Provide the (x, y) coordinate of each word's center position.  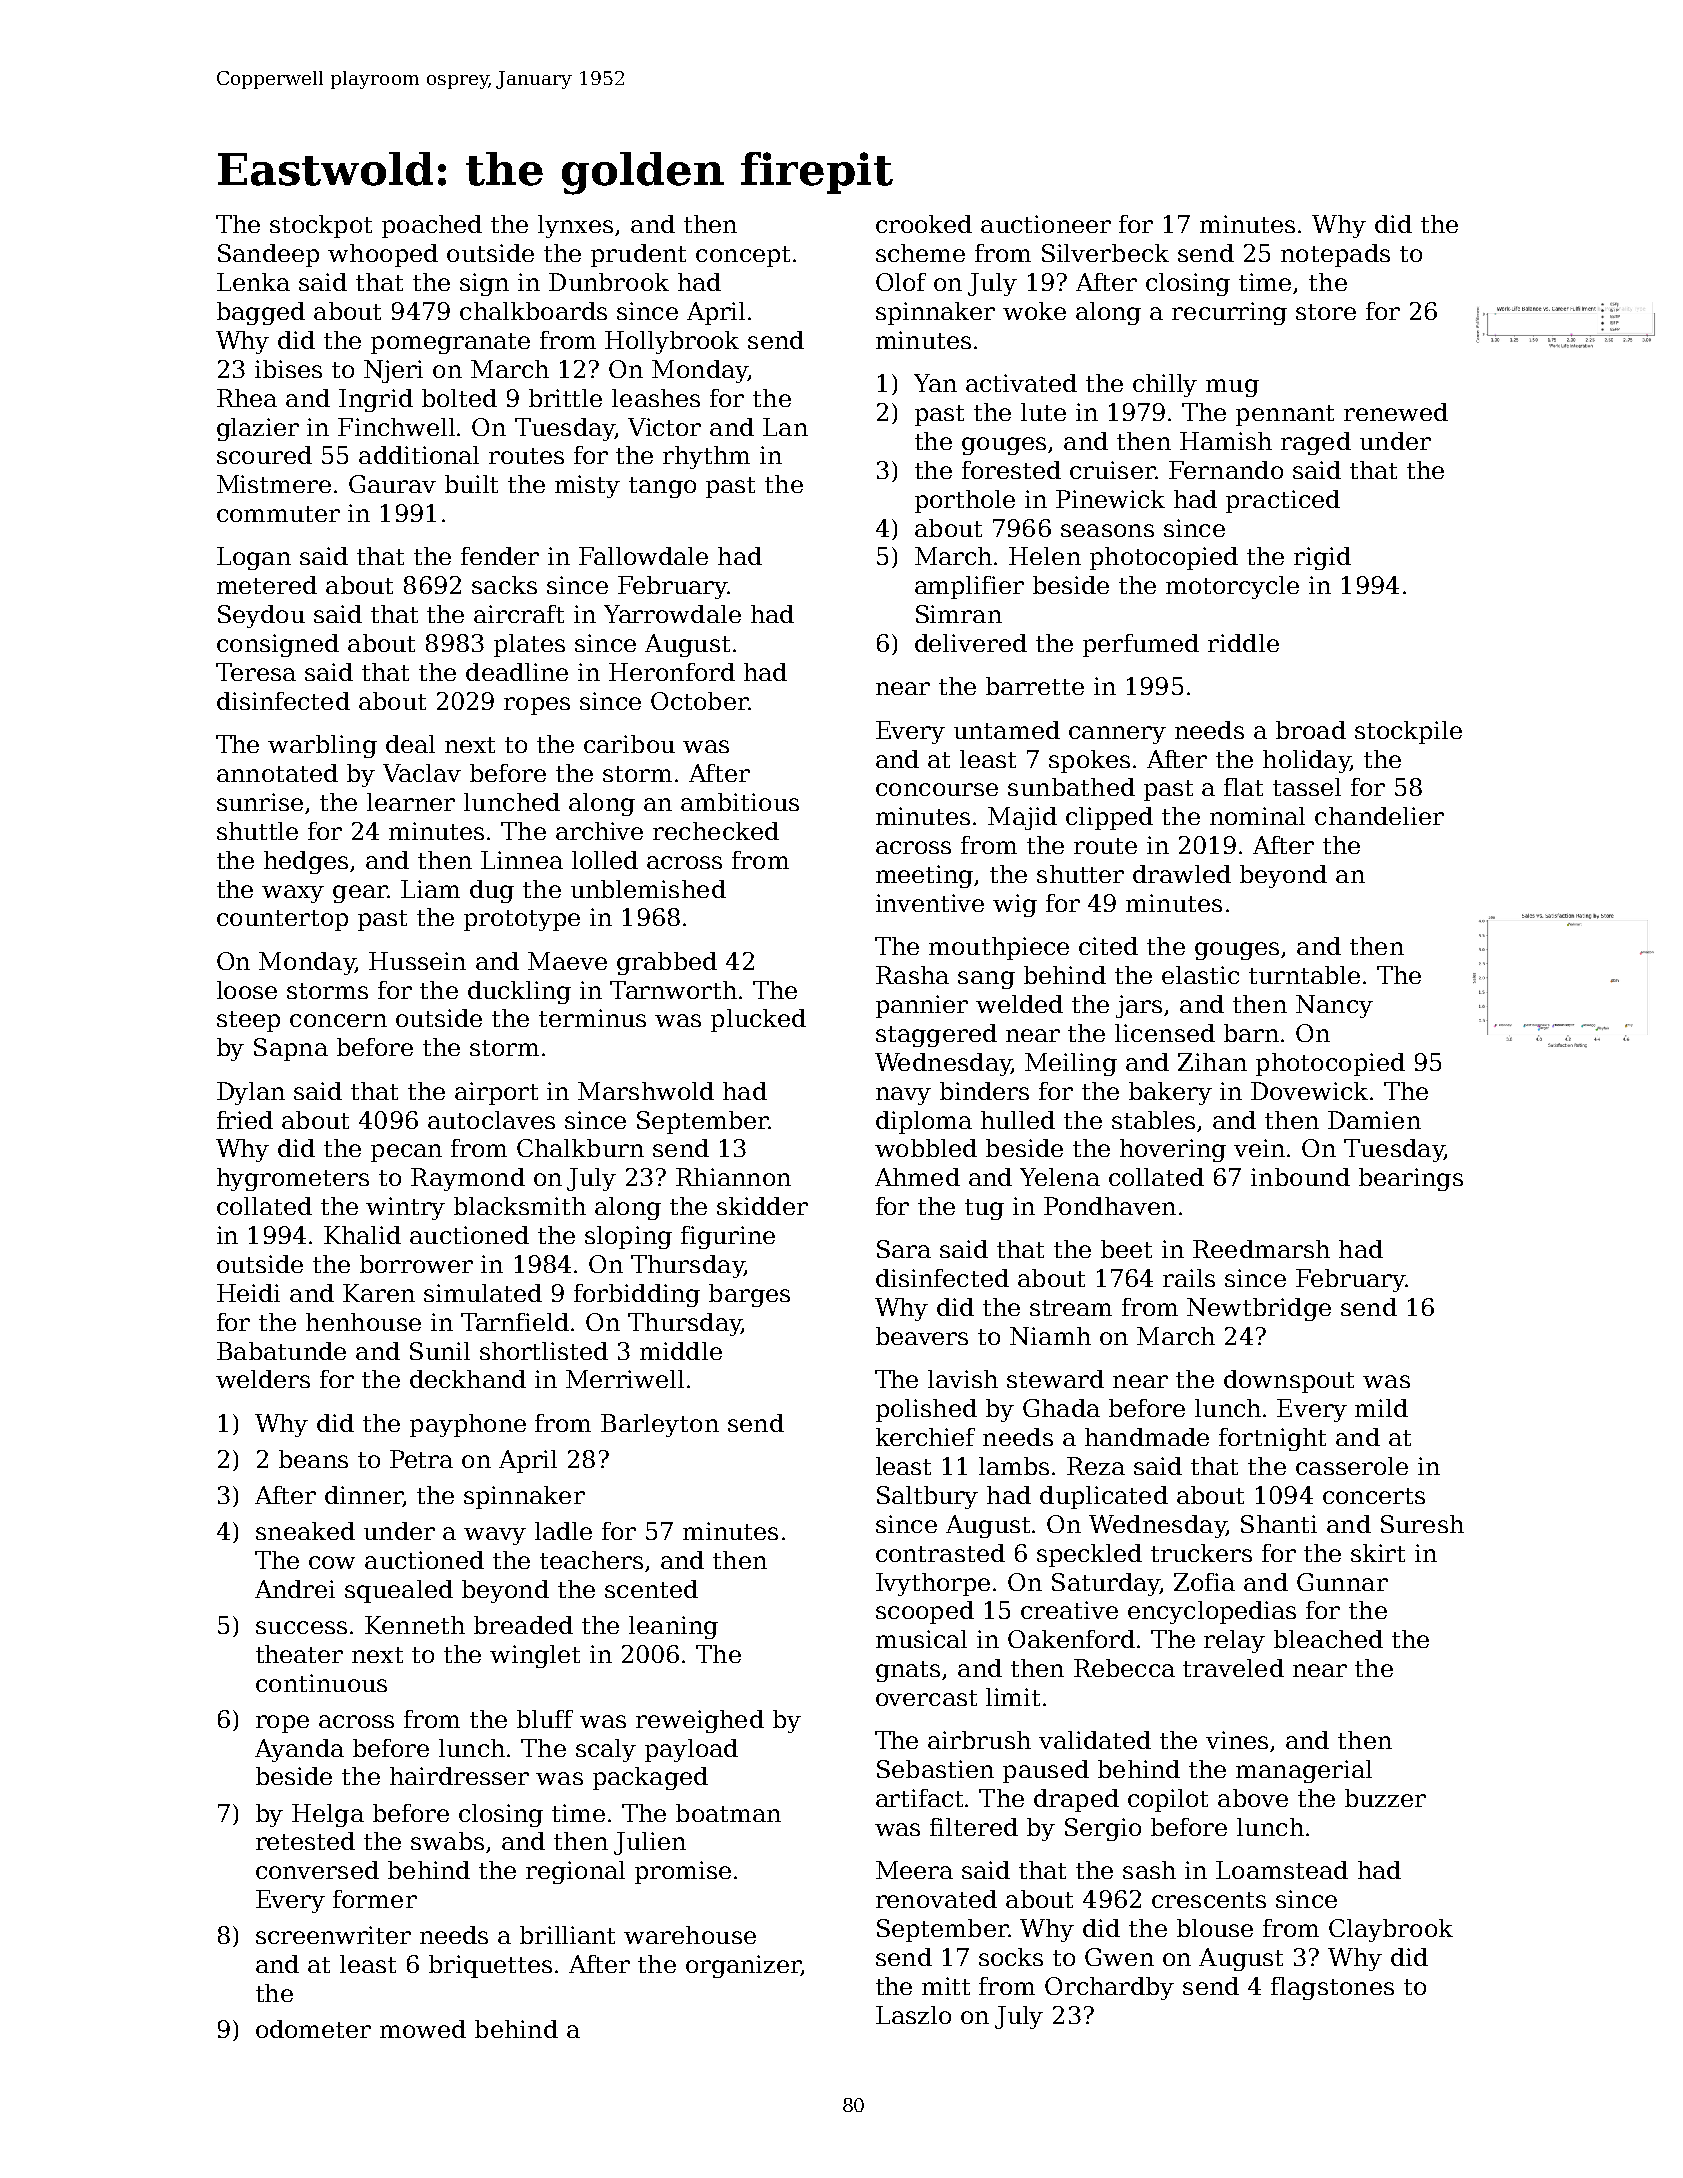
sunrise (260, 802)
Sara (904, 1249)
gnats (908, 1671)
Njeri (393, 371)
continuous (321, 1683)
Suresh (1422, 1524)
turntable (1304, 975)
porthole (965, 501)
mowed (423, 2029)
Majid (1022, 818)
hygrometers (293, 1179)
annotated (277, 773)
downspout (1289, 1381)
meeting (924, 876)
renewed (1396, 412)
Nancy (1334, 1006)
